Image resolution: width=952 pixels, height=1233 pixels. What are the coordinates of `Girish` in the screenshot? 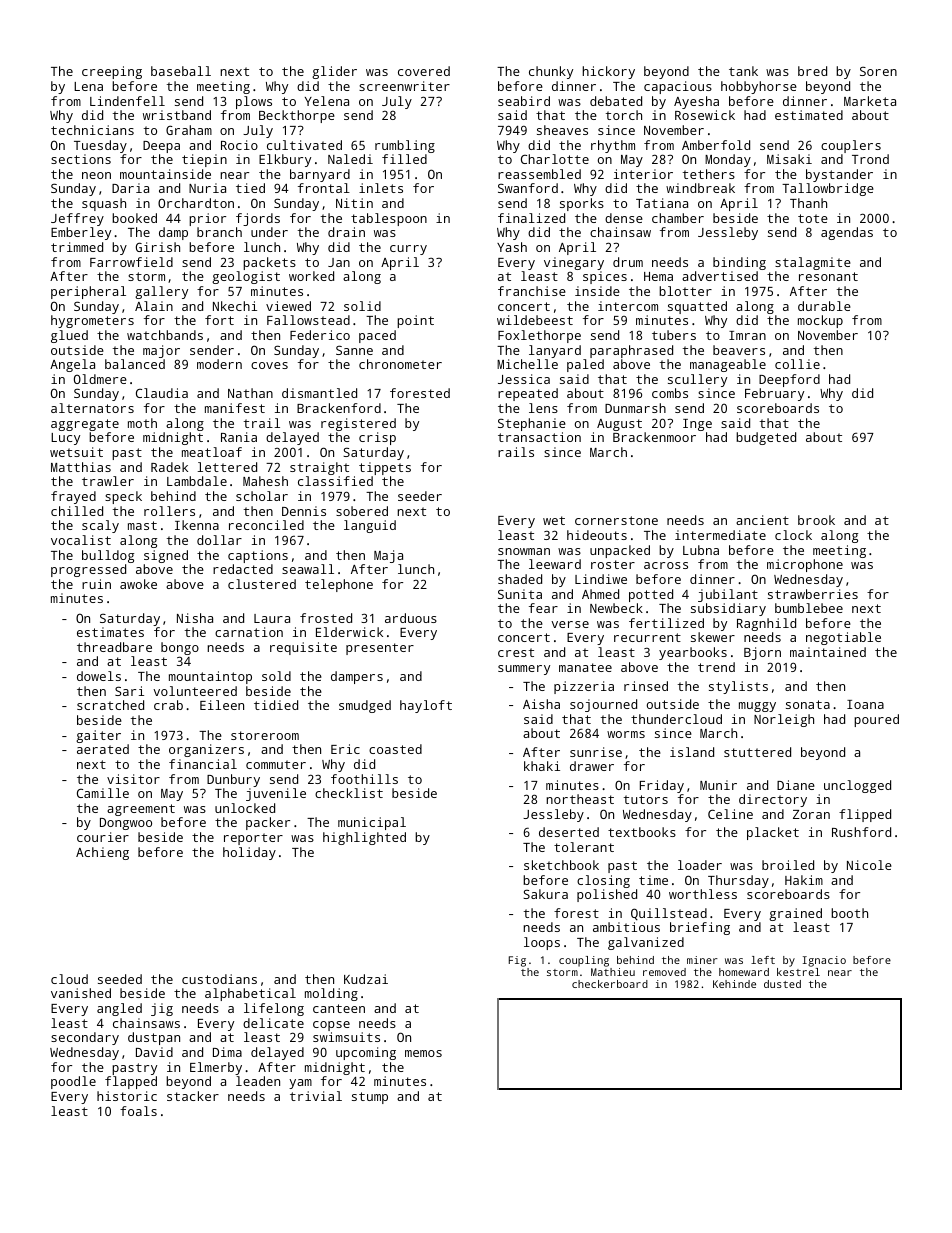 It's located at (158, 247).
